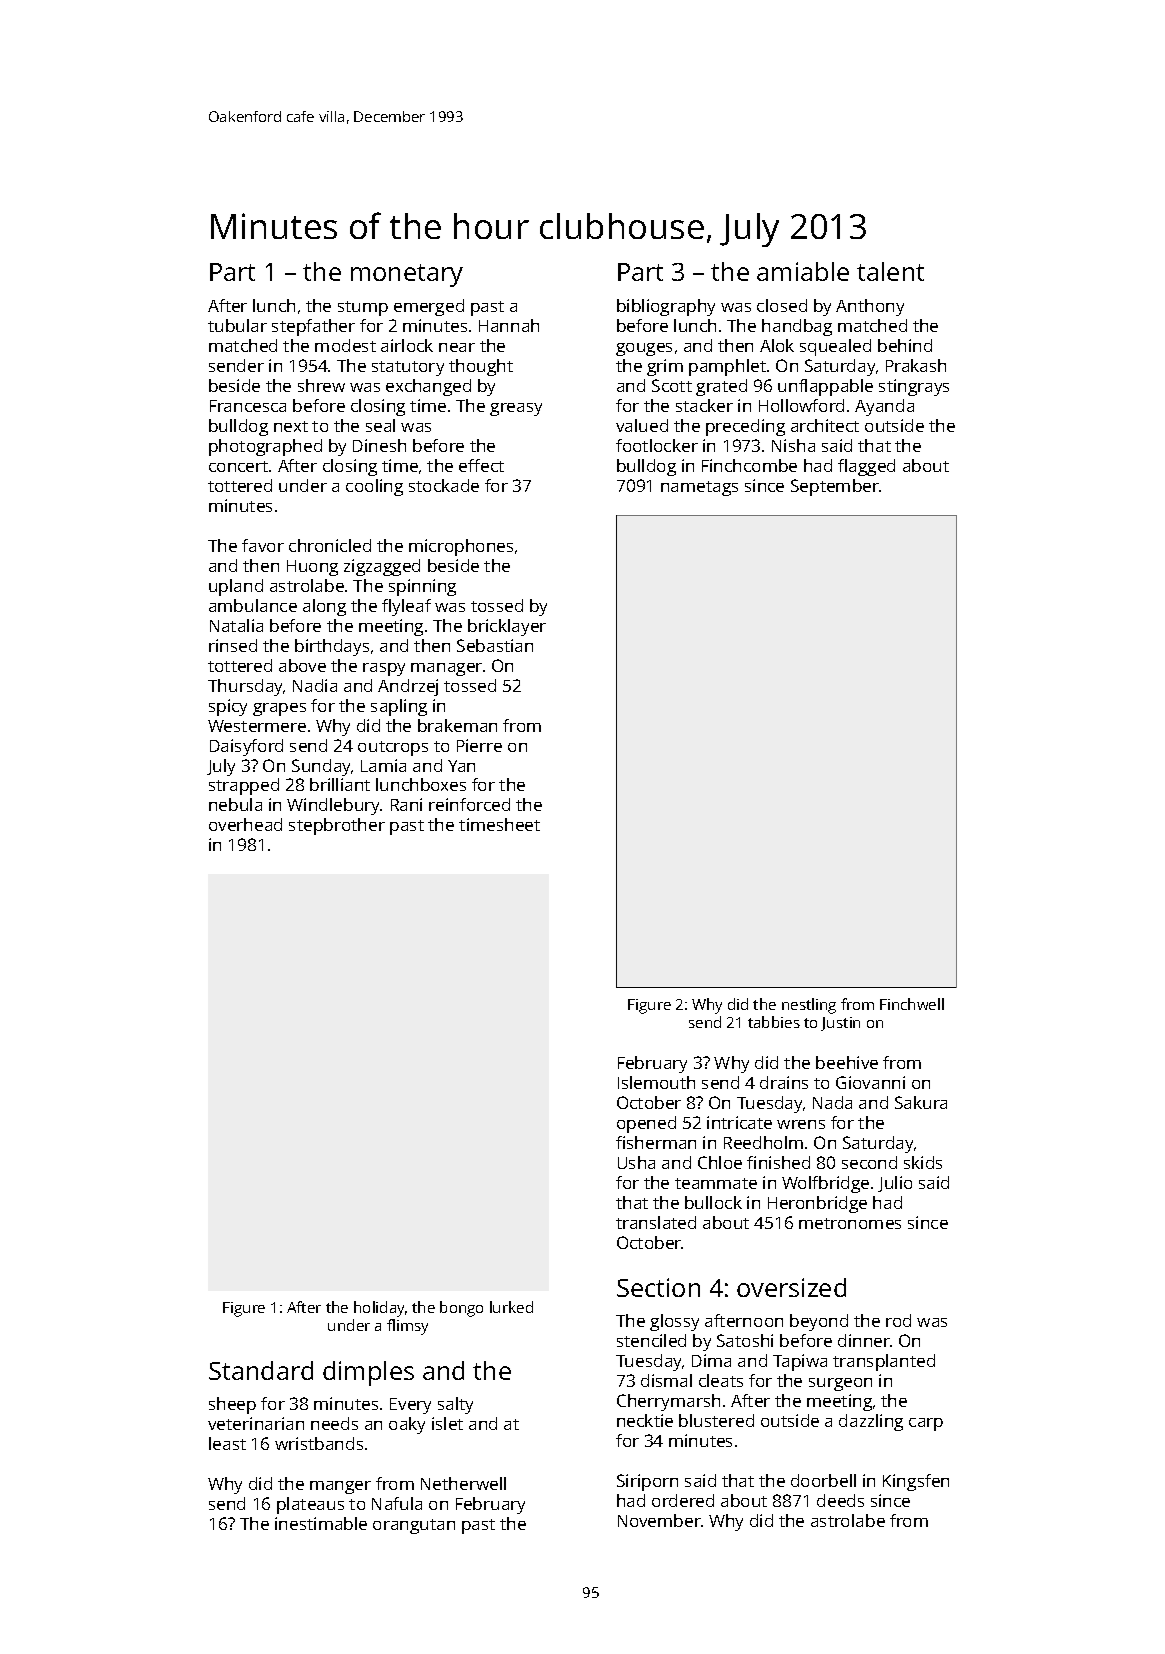 The height and width of the screenshot is (1654, 1165). I want to click on salty, so click(455, 1405).
